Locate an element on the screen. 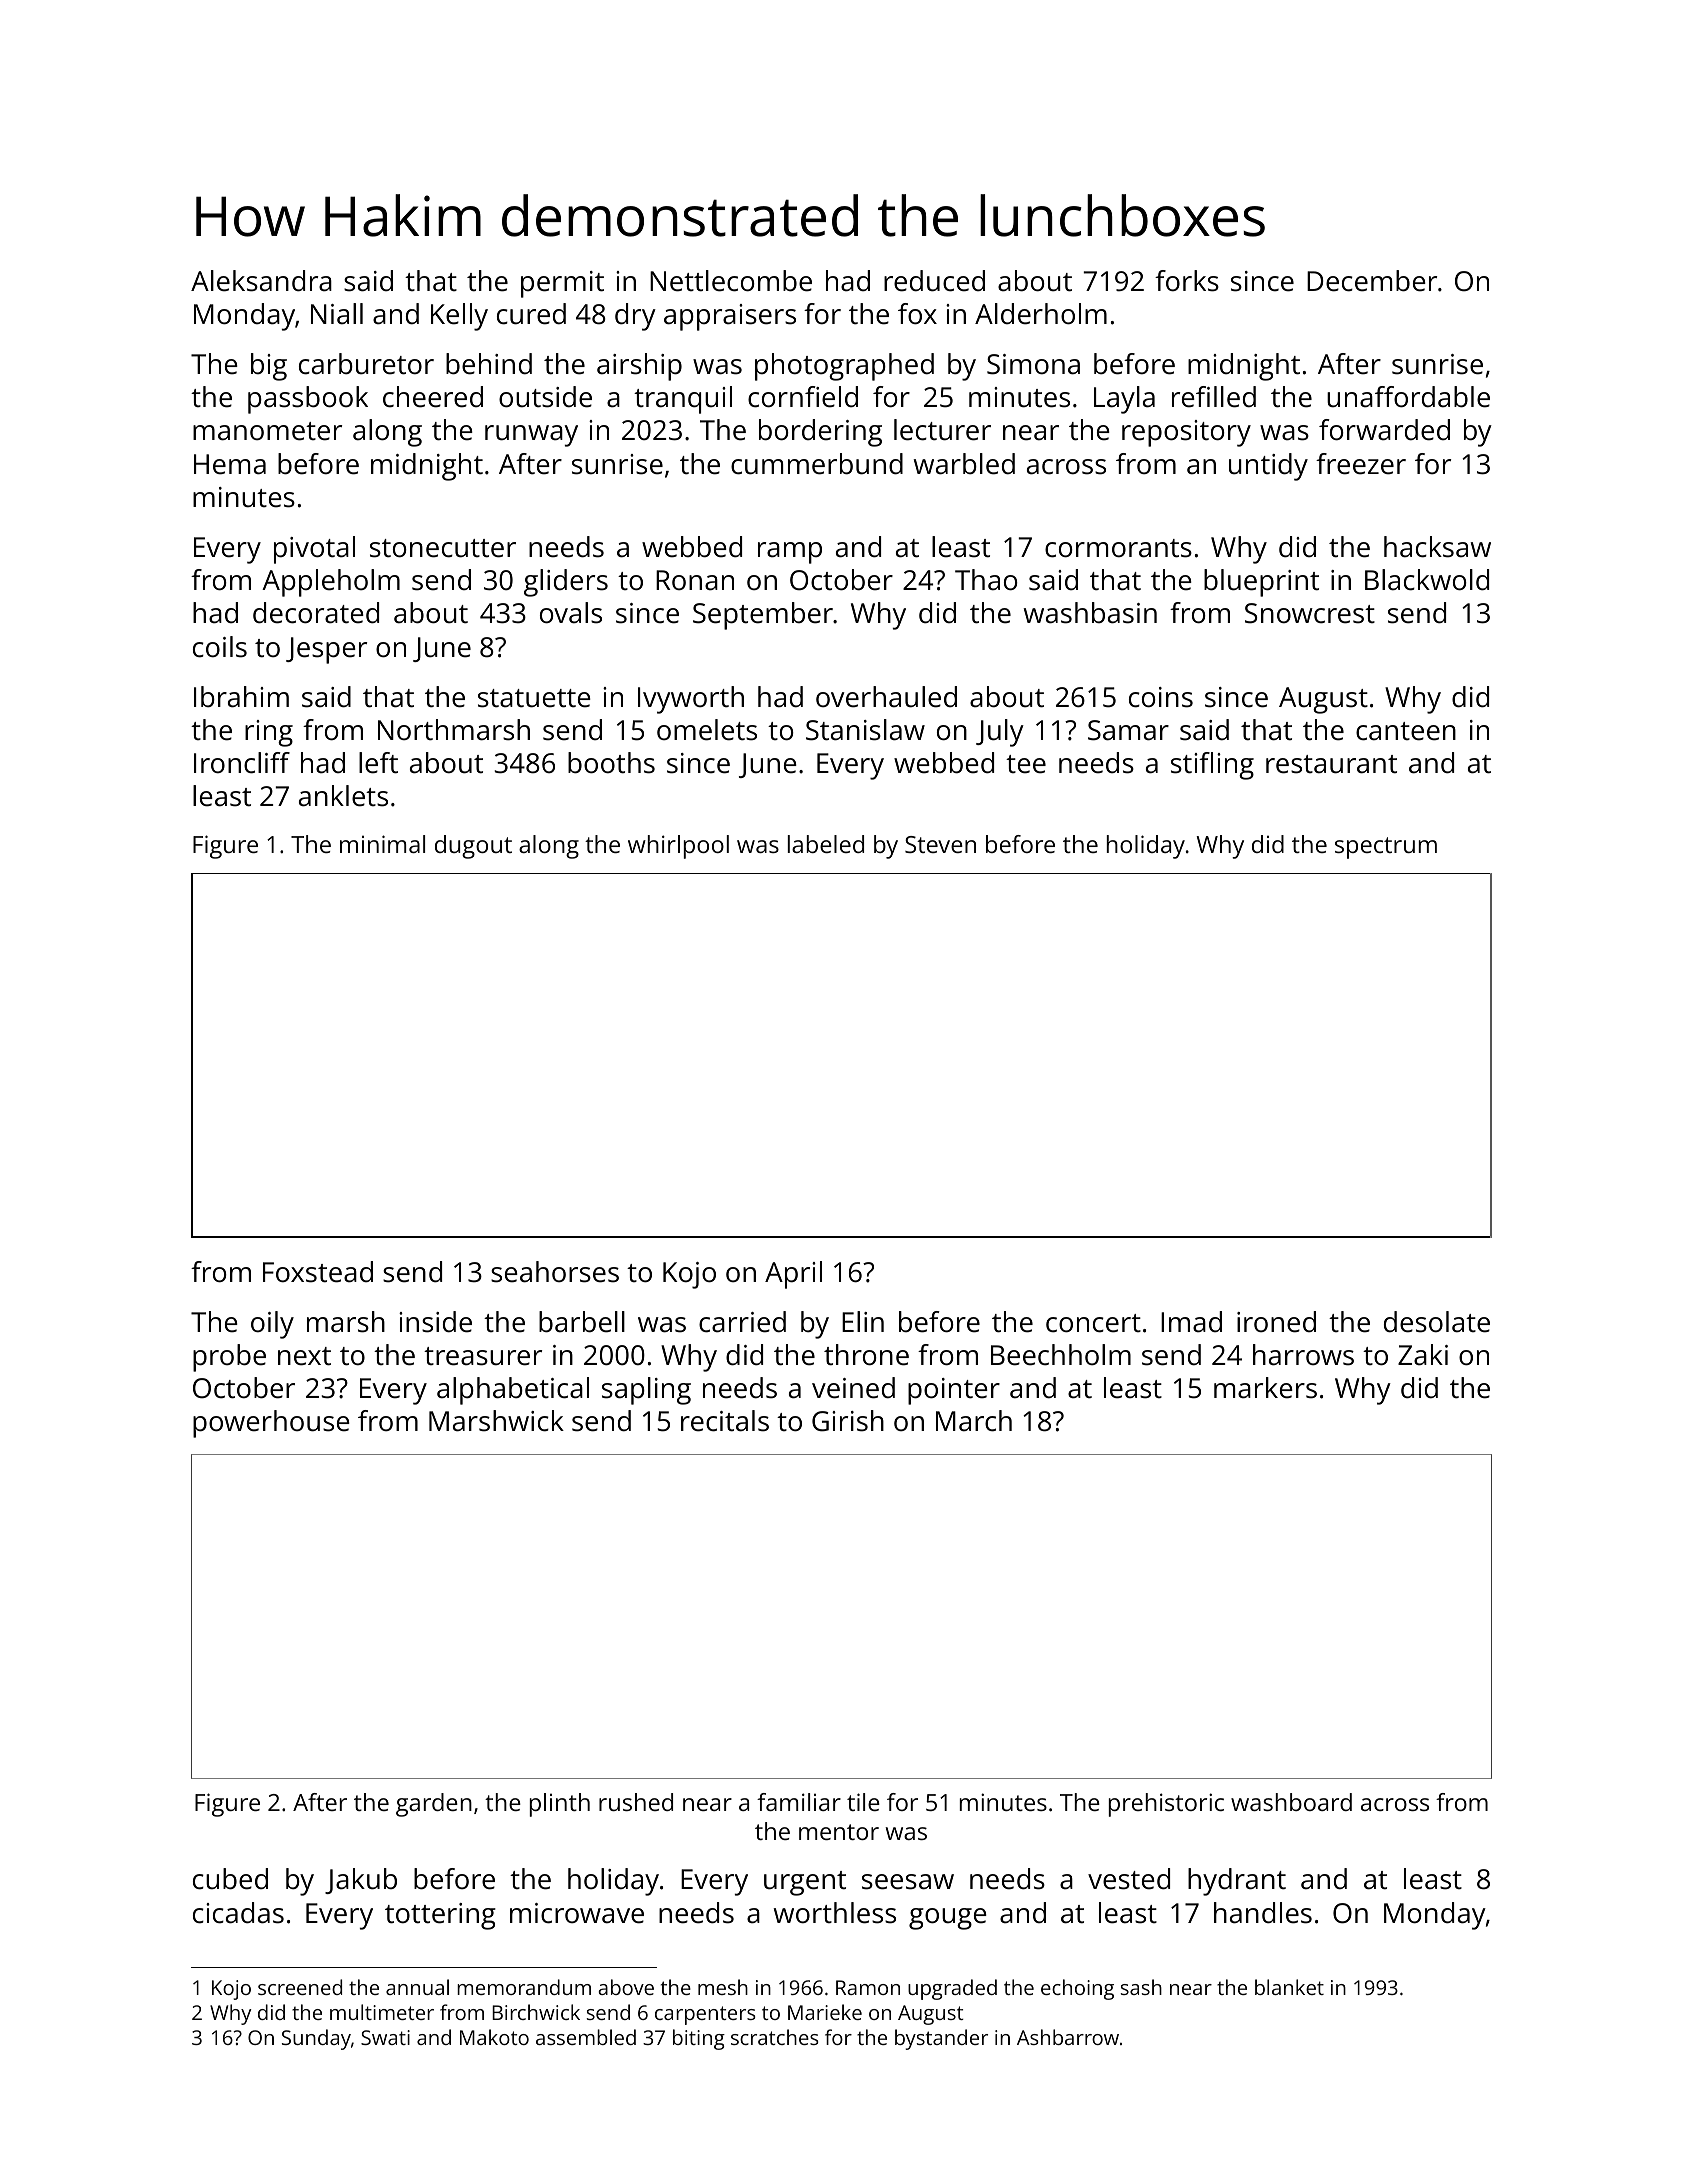  permit is located at coordinates (562, 284).
